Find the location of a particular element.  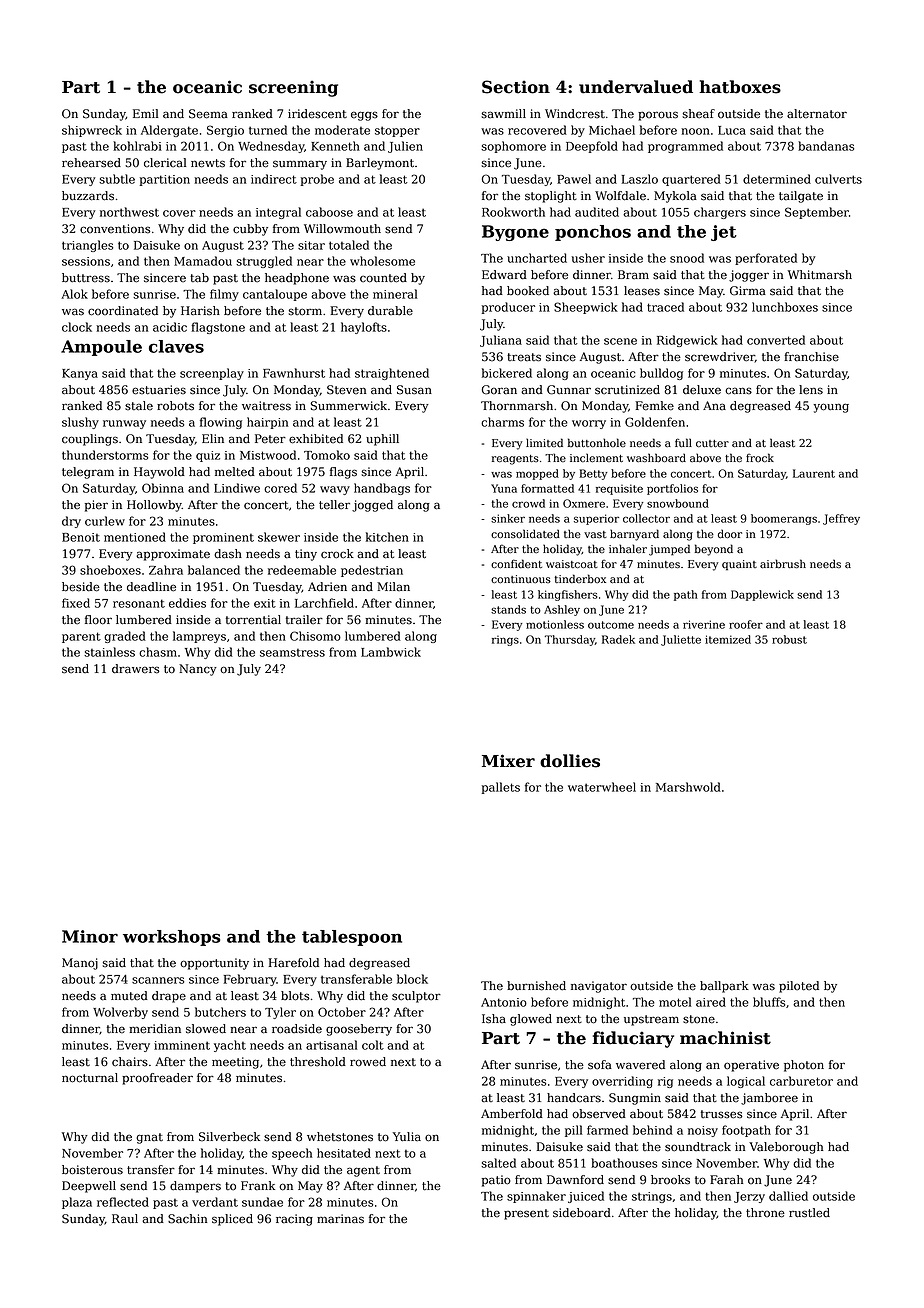

Nancy is located at coordinates (198, 670).
